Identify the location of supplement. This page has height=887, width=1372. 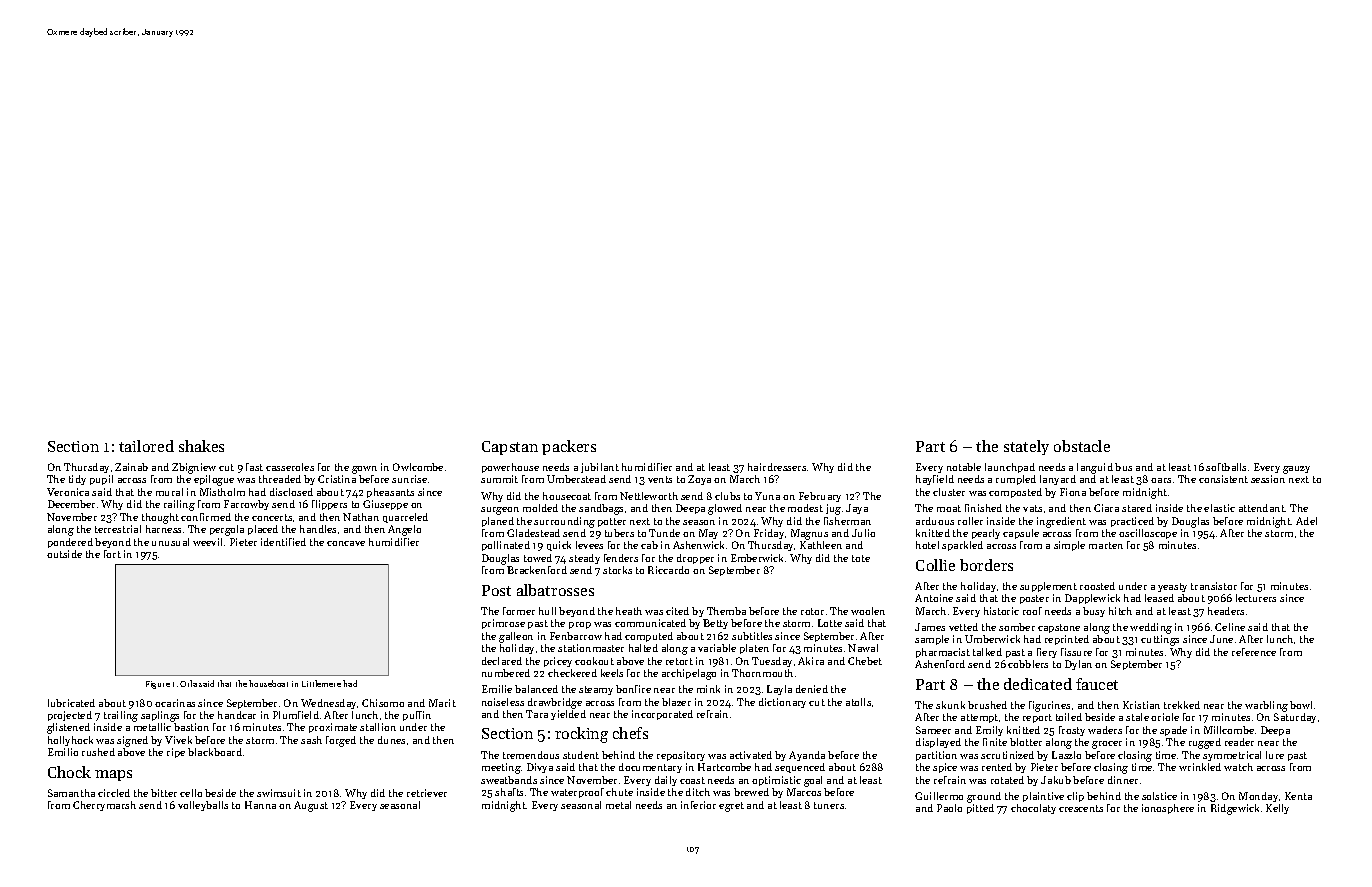
(1048, 587).
